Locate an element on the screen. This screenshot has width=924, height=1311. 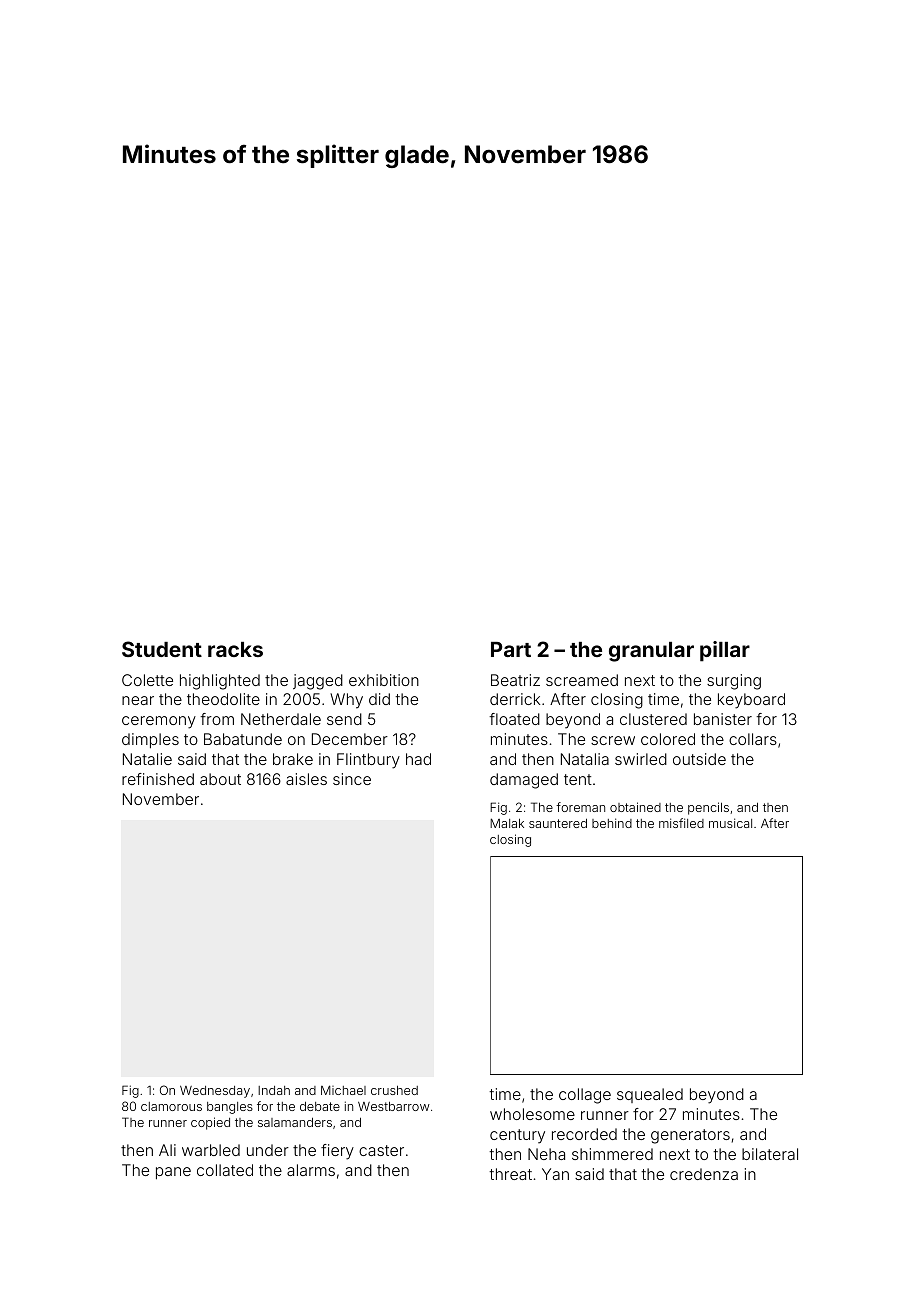
squealed is located at coordinates (650, 1095).
